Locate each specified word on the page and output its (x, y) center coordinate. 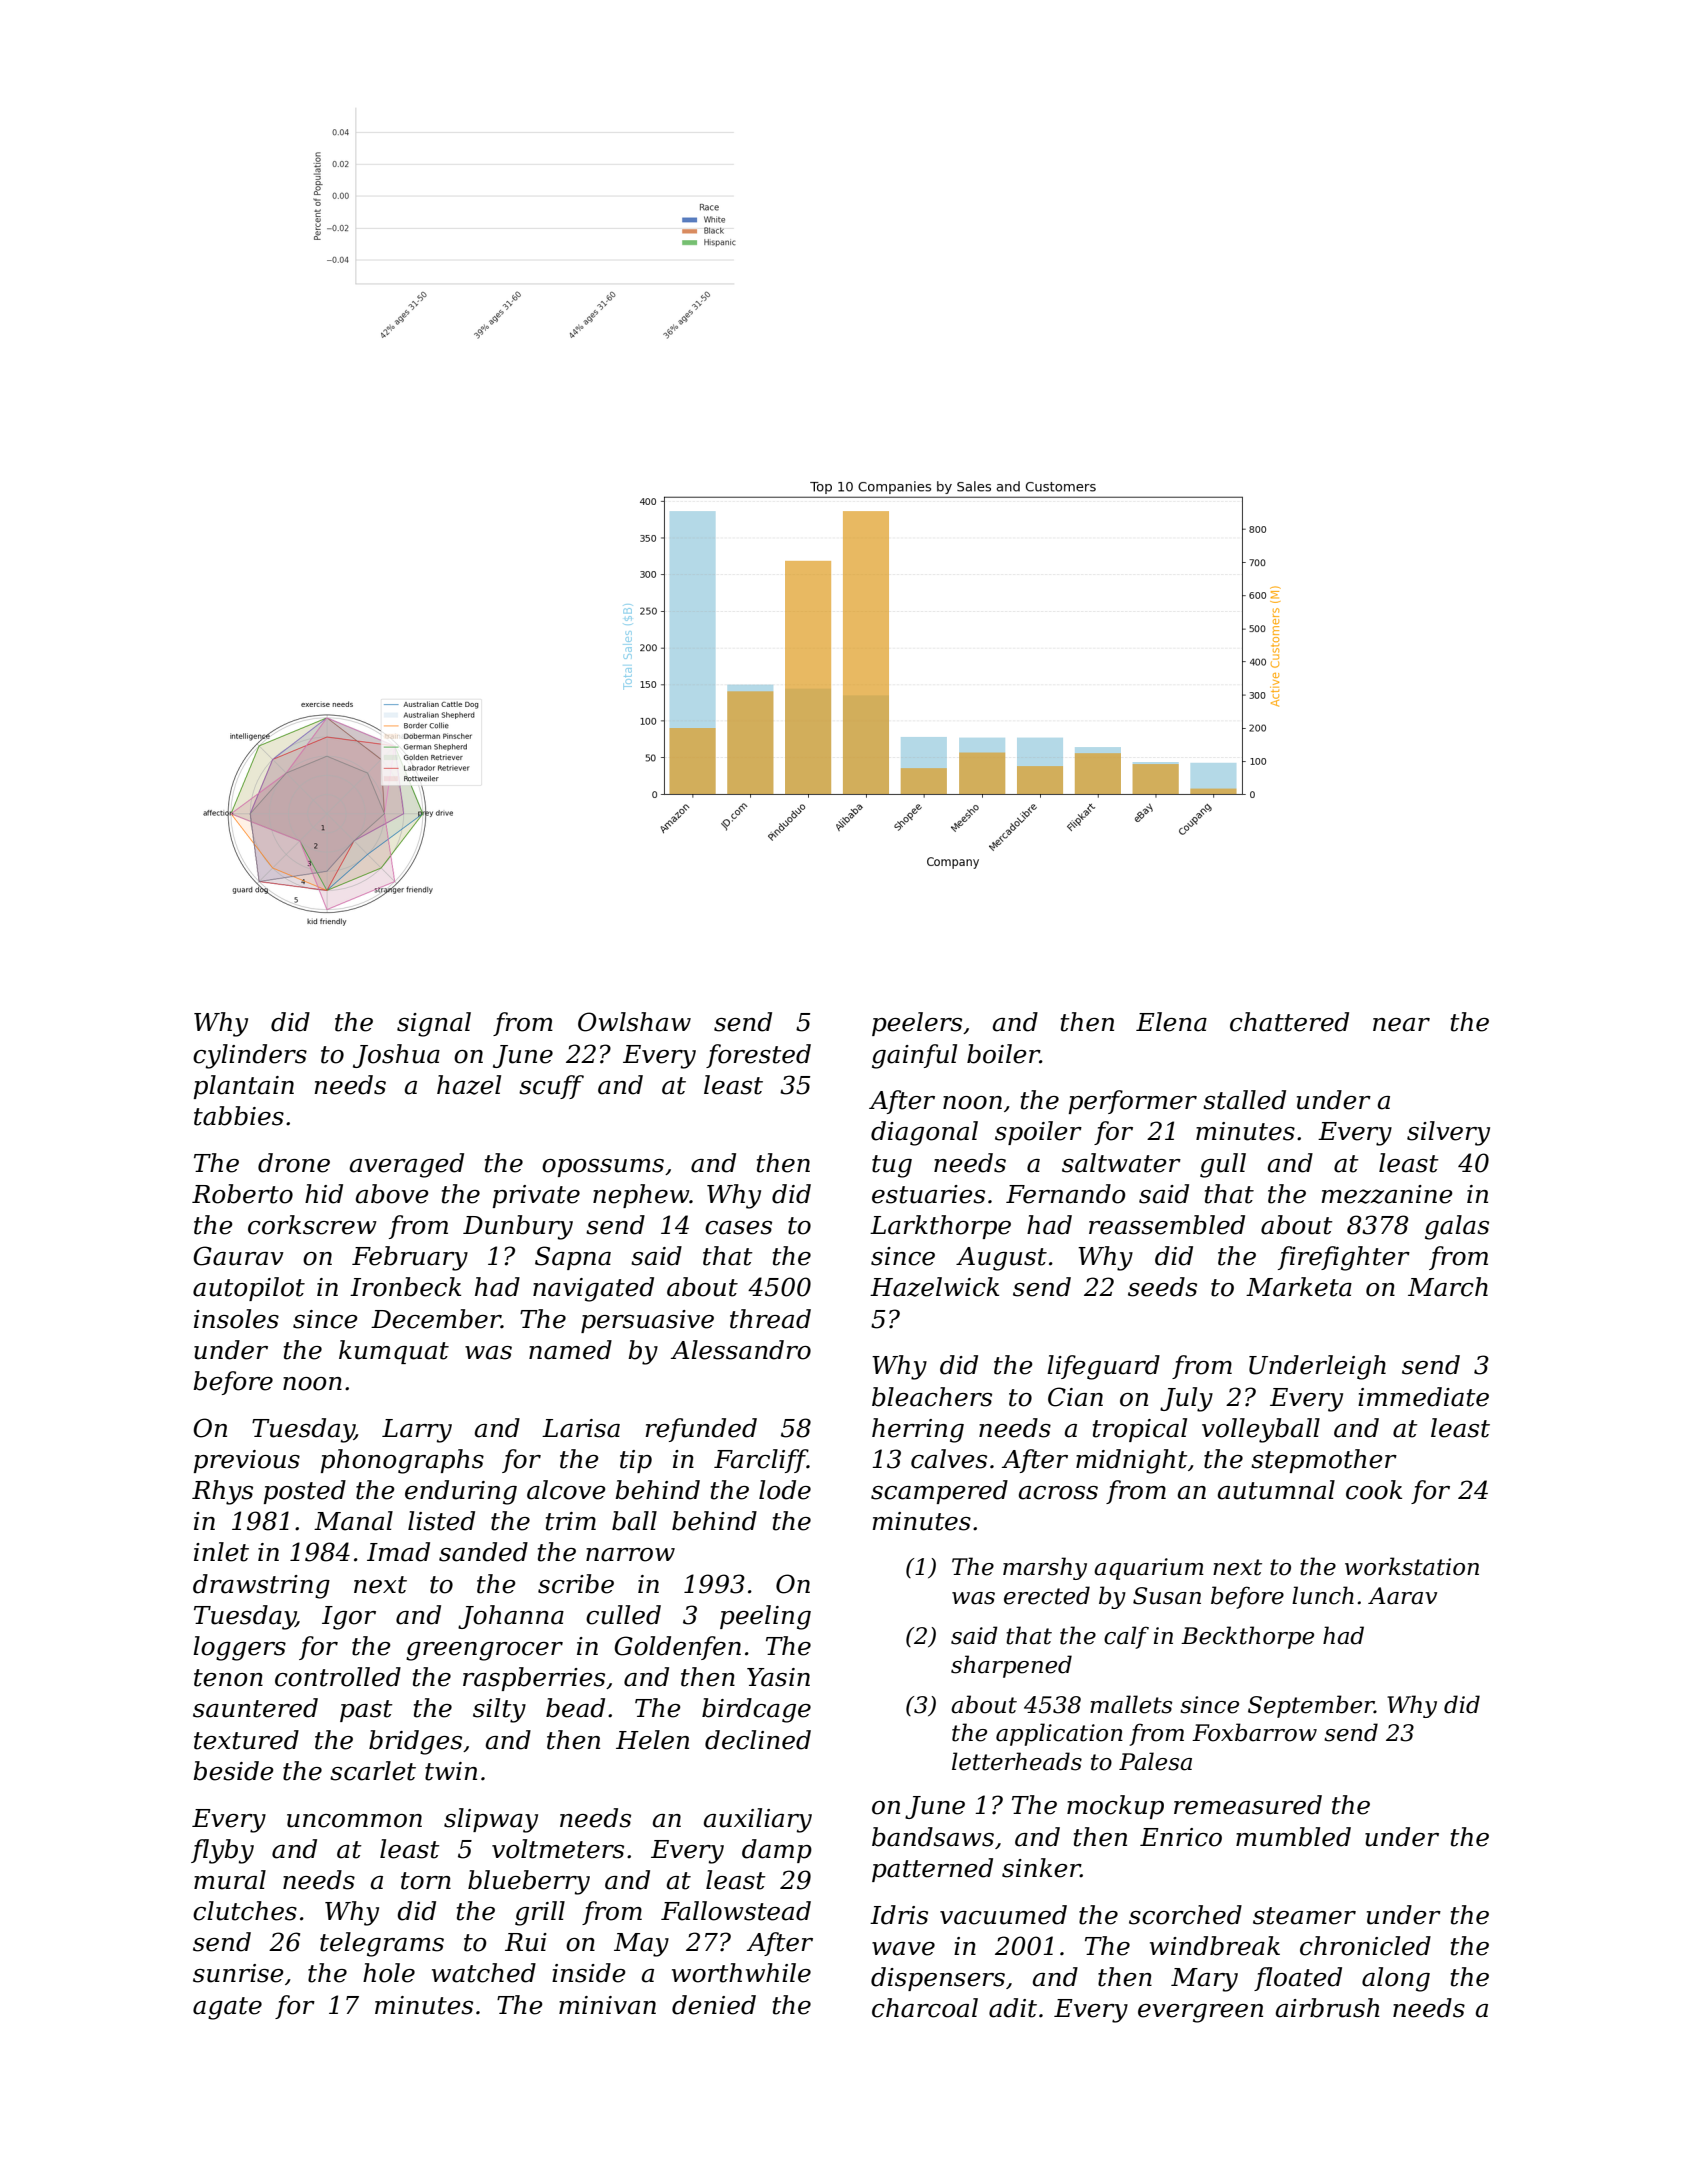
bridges (415, 1742)
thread (770, 1319)
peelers (917, 1024)
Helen (652, 1740)
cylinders (250, 1056)
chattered (1289, 1022)
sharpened (1011, 1666)
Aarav (1402, 1596)
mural (230, 1880)
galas (1457, 1227)
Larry (417, 1431)
